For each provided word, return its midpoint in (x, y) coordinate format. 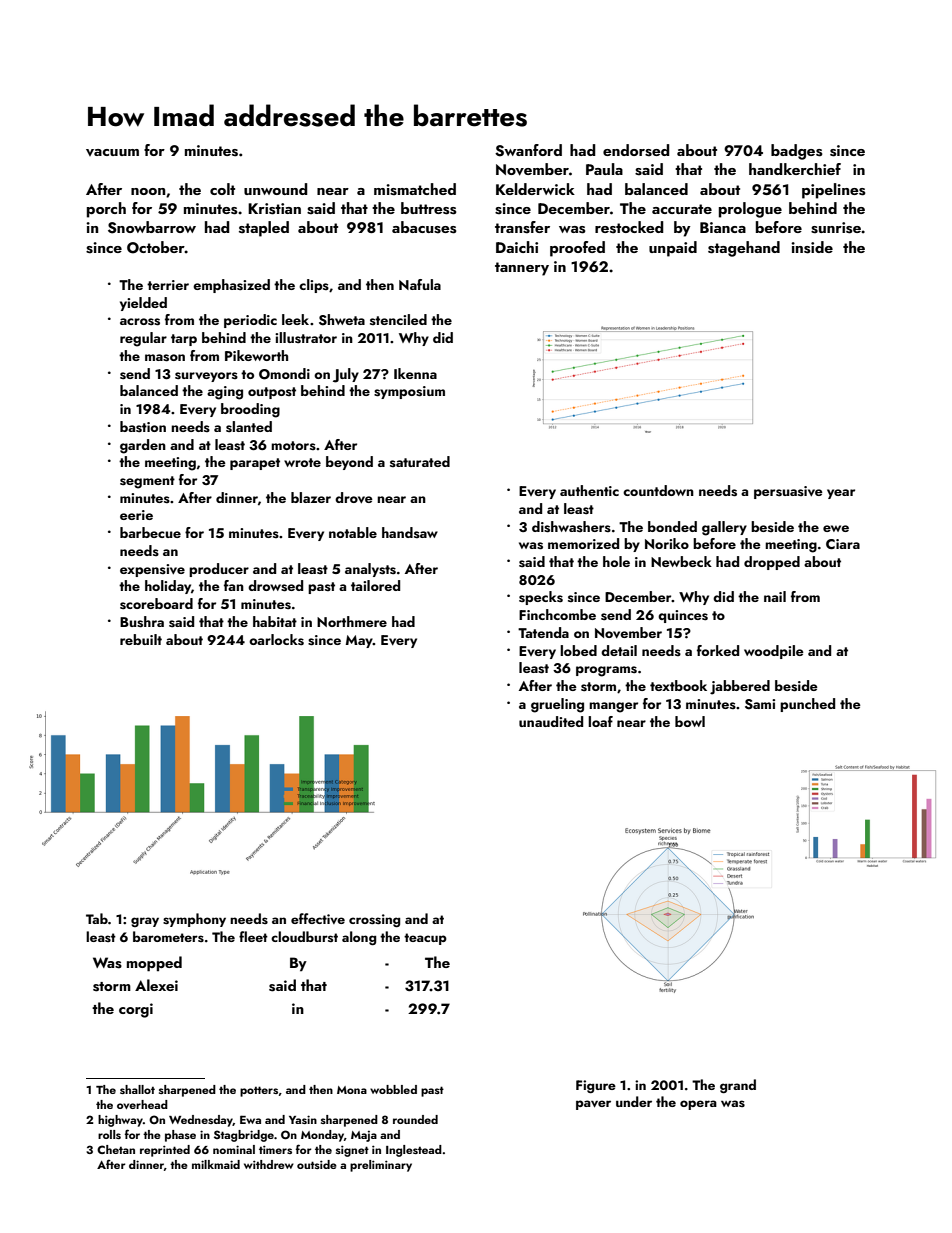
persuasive (788, 492)
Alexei (156, 985)
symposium (409, 392)
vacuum (112, 152)
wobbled (393, 1089)
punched (807, 705)
